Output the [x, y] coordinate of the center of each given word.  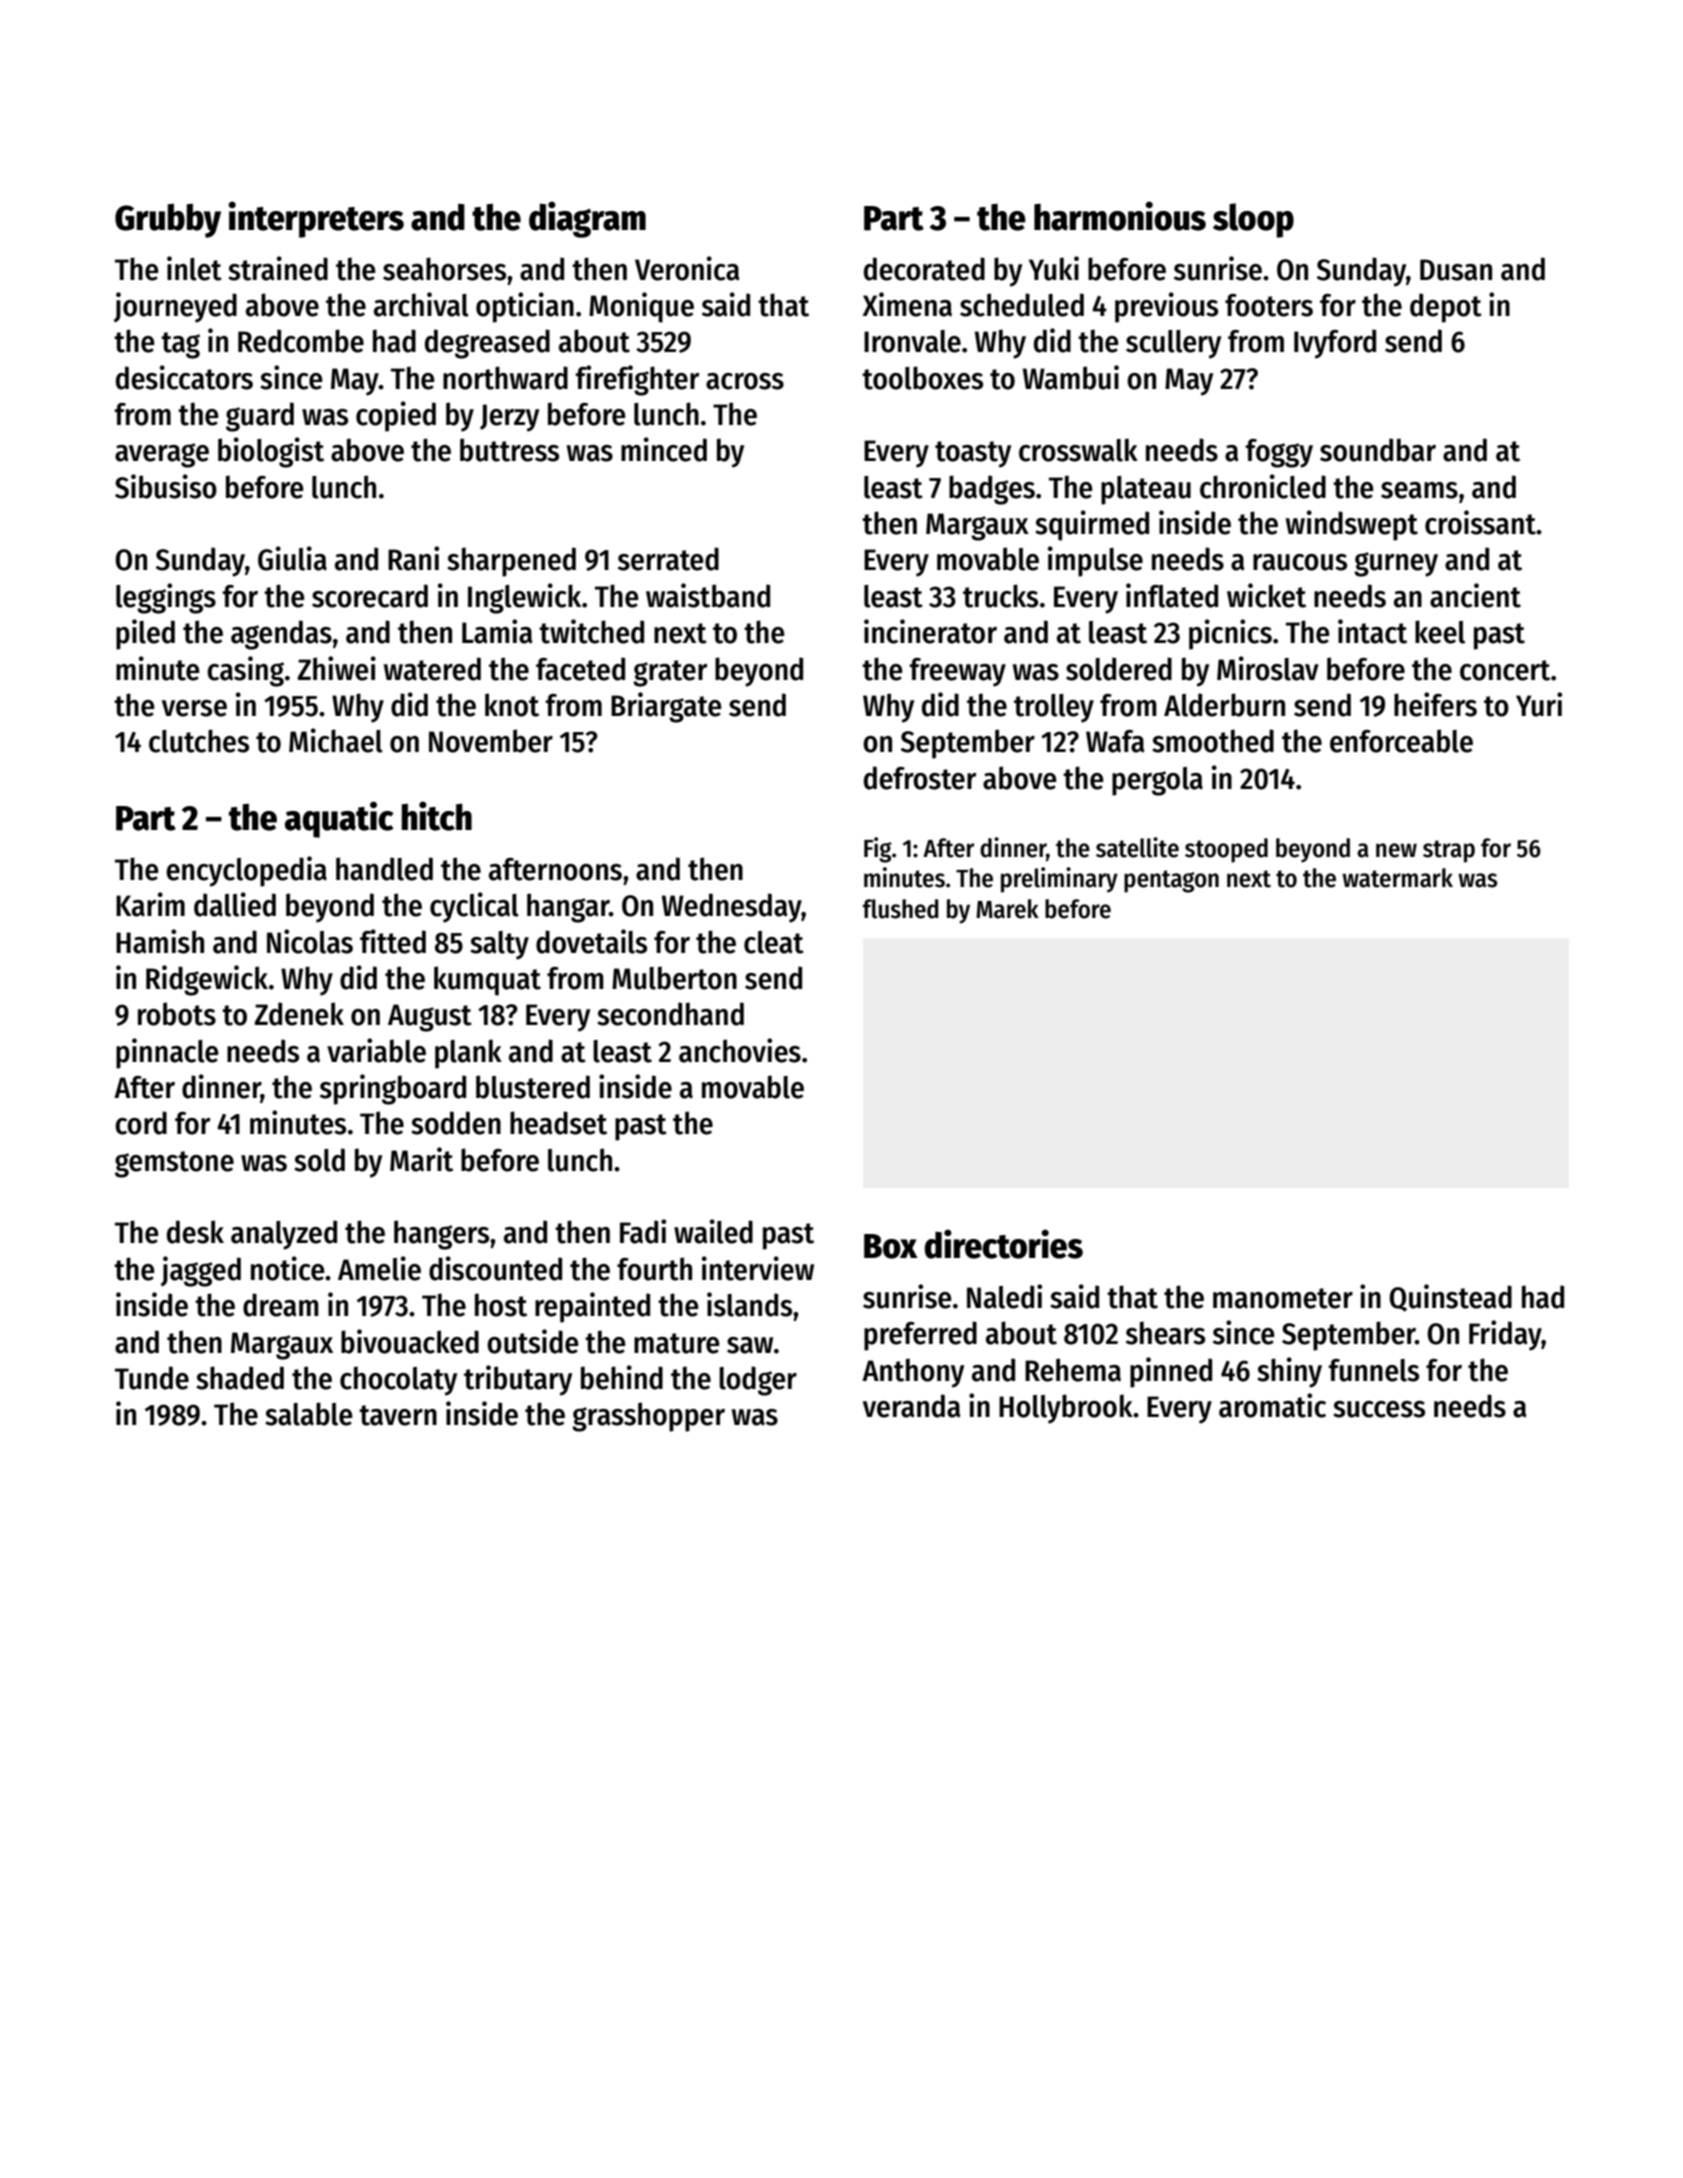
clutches [199, 741]
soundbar [1378, 450]
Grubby [168, 220]
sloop [1253, 220]
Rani [413, 558]
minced [664, 449]
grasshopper [648, 1417]
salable [309, 1414]
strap [1449, 851]
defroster [920, 778]
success [1379, 1409]
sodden [456, 1123]
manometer [1283, 1298]
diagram [587, 219]
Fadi [643, 1231]
